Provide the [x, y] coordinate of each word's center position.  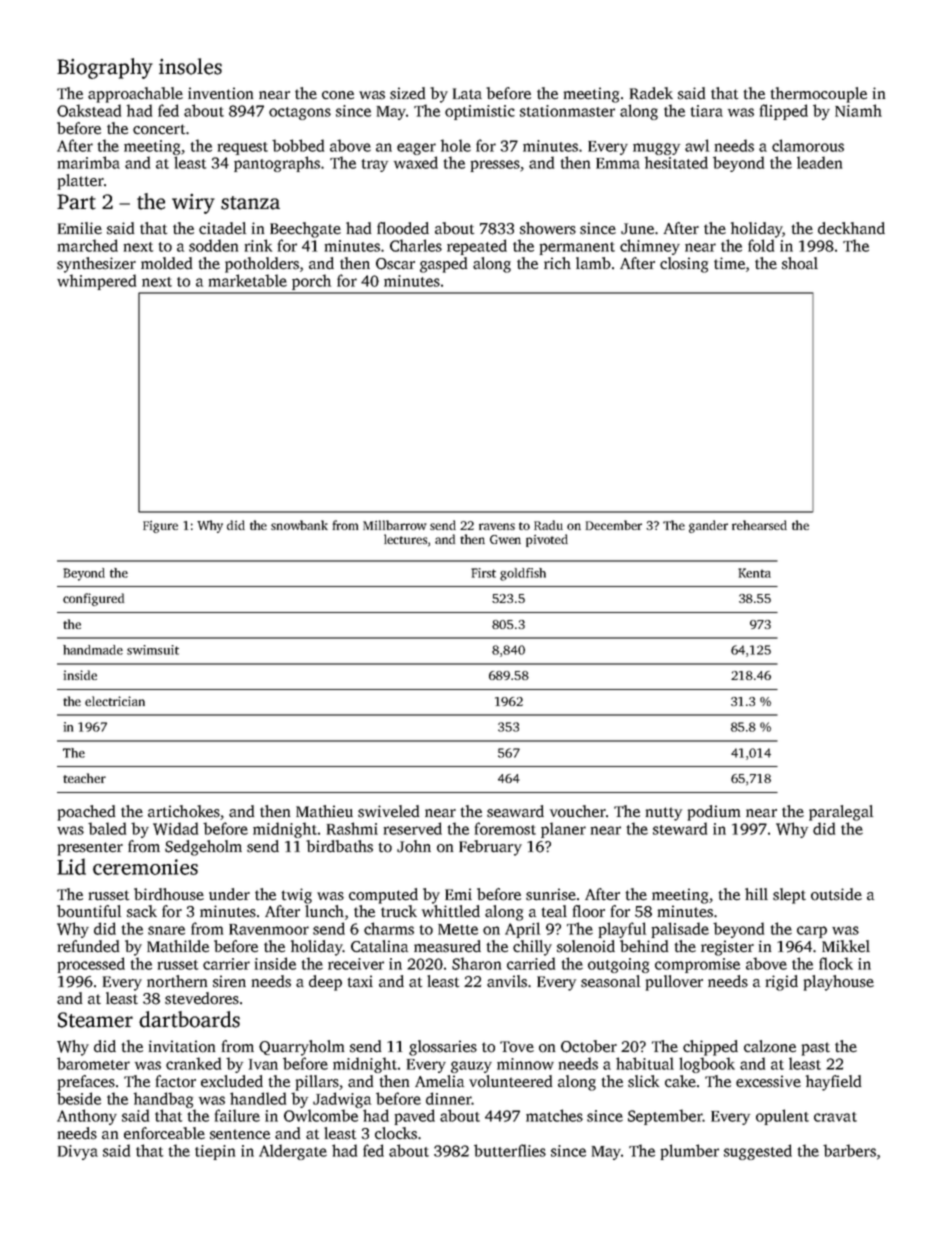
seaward [515, 811]
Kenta [754, 573]
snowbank [299, 525]
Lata [467, 94]
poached [86, 813]
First [483, 573]
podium [714, 813]
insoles [190, 66]
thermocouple [819, 95]
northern [177, 981]
